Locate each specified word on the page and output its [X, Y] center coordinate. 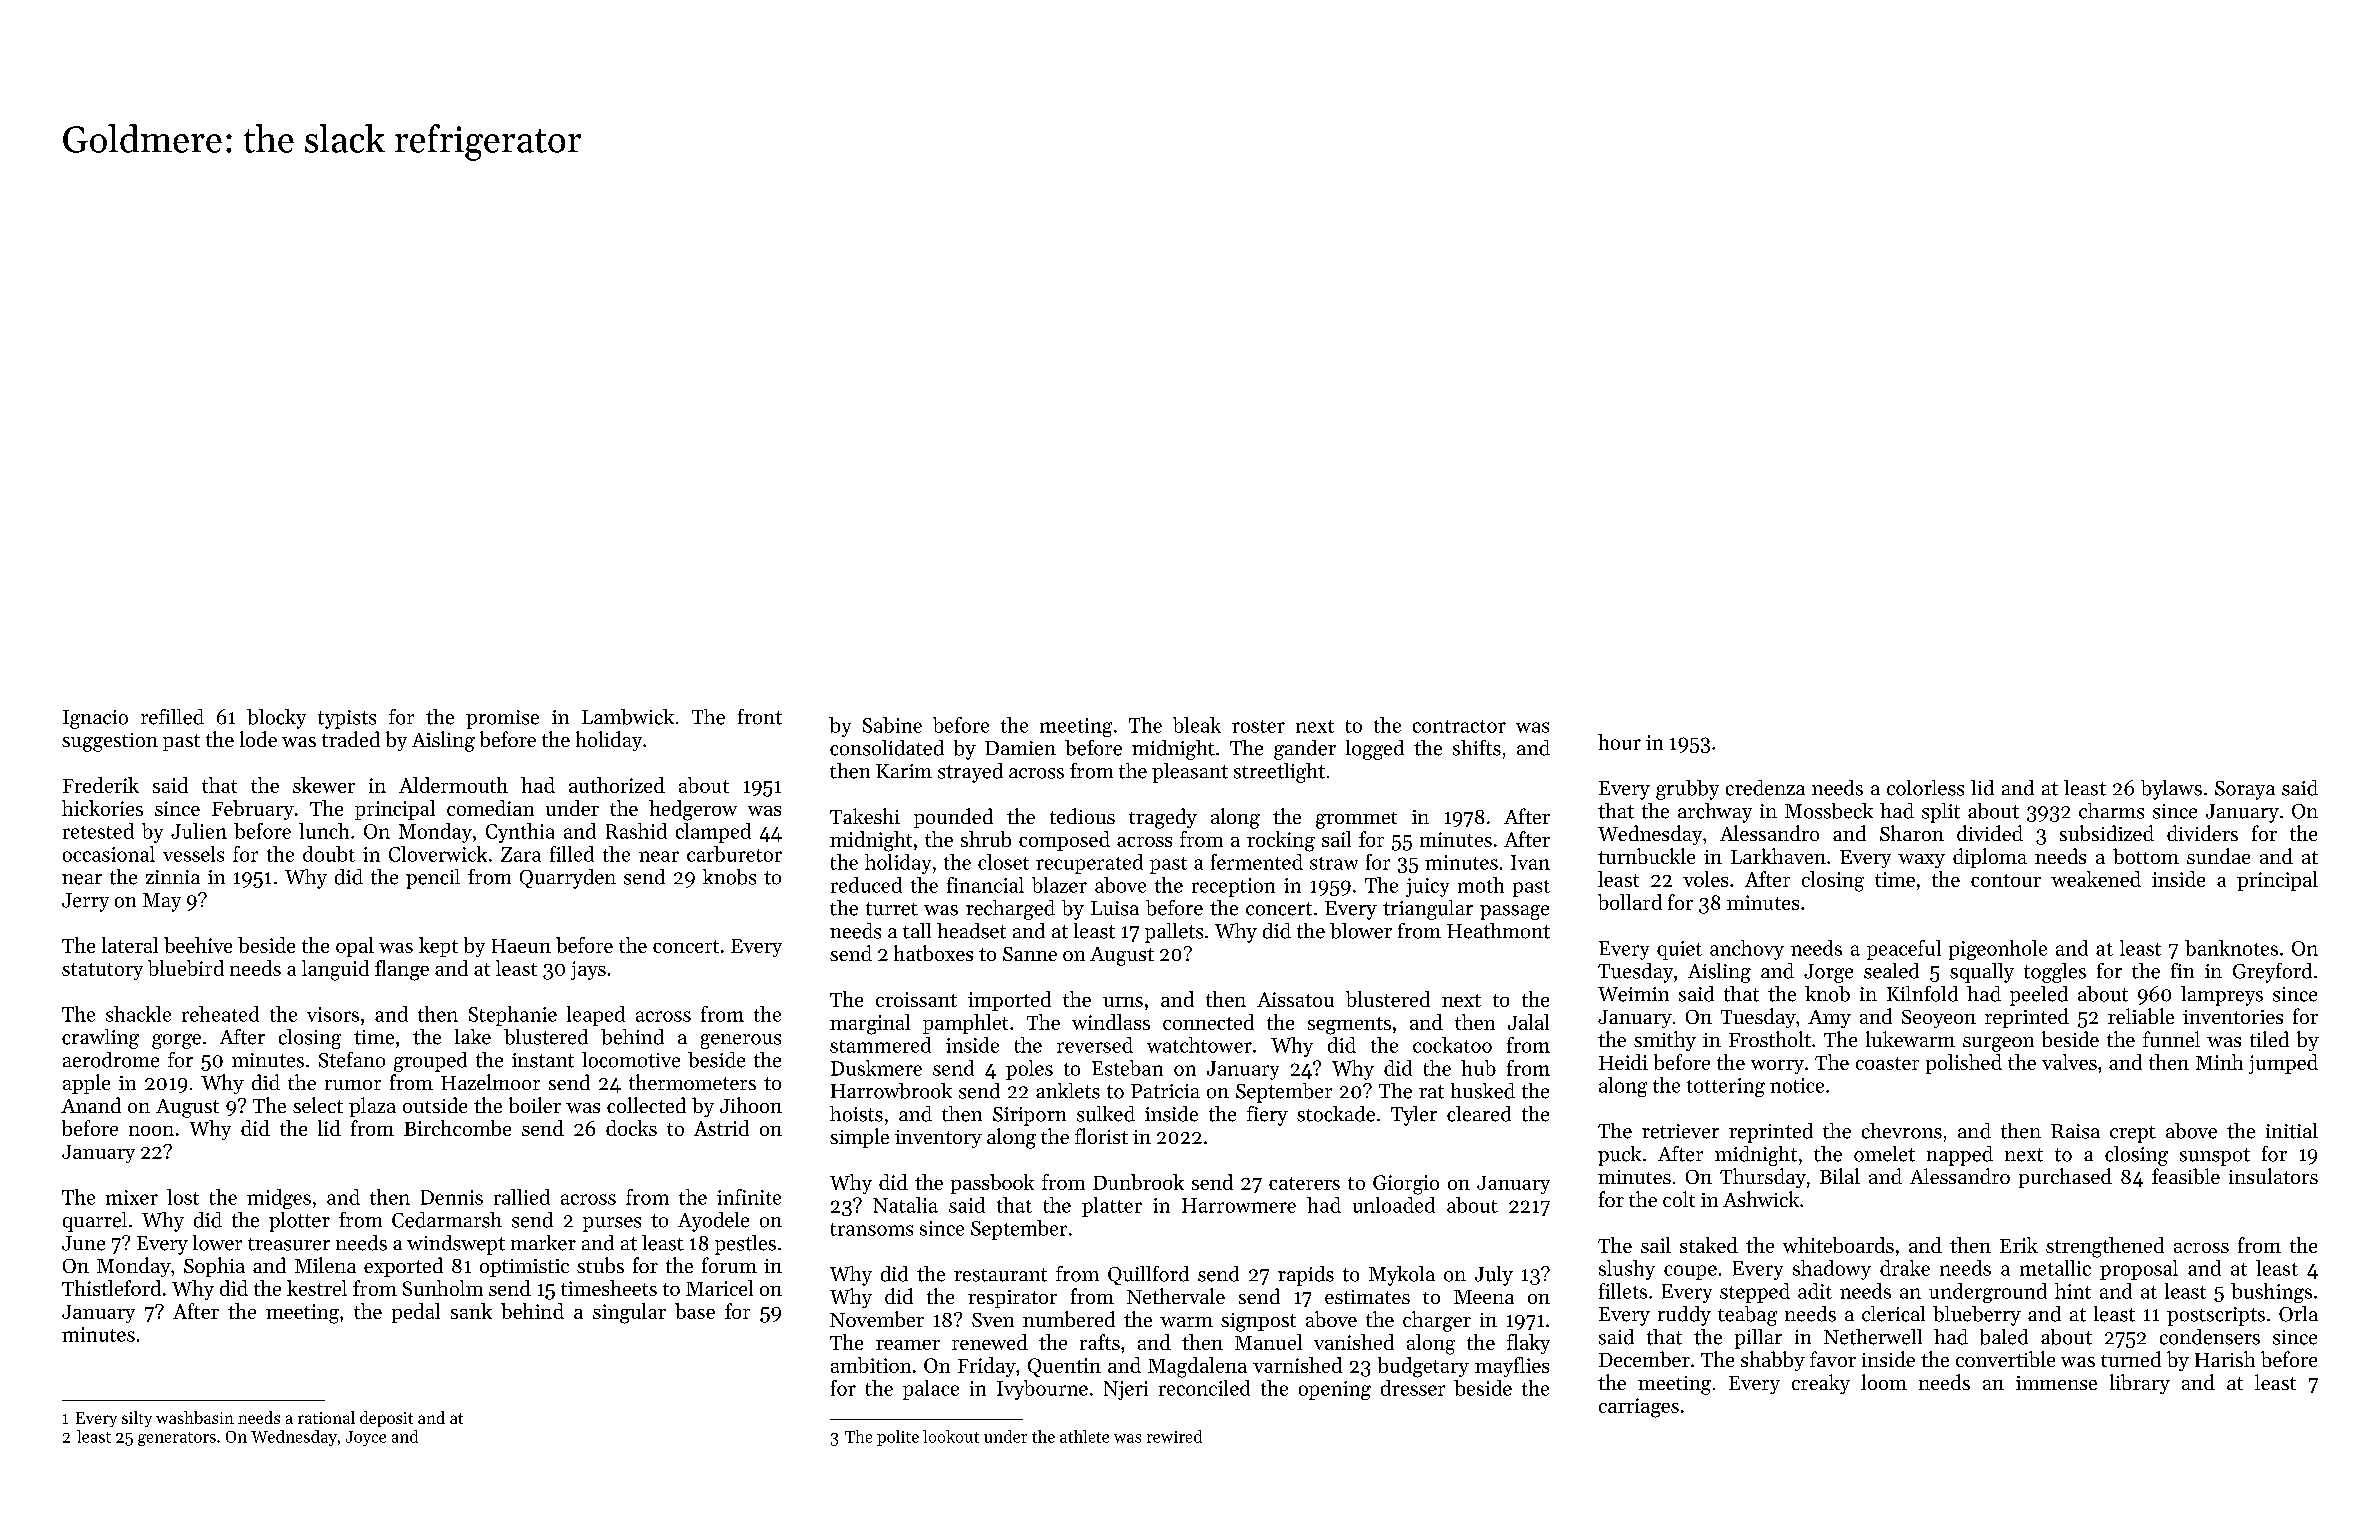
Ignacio [95, 719]
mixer [132, 1197]
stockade [1336, 1114]
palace [931, 1390]
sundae [2218, 856]
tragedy [1163, 818]
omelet [1884, 1154]
